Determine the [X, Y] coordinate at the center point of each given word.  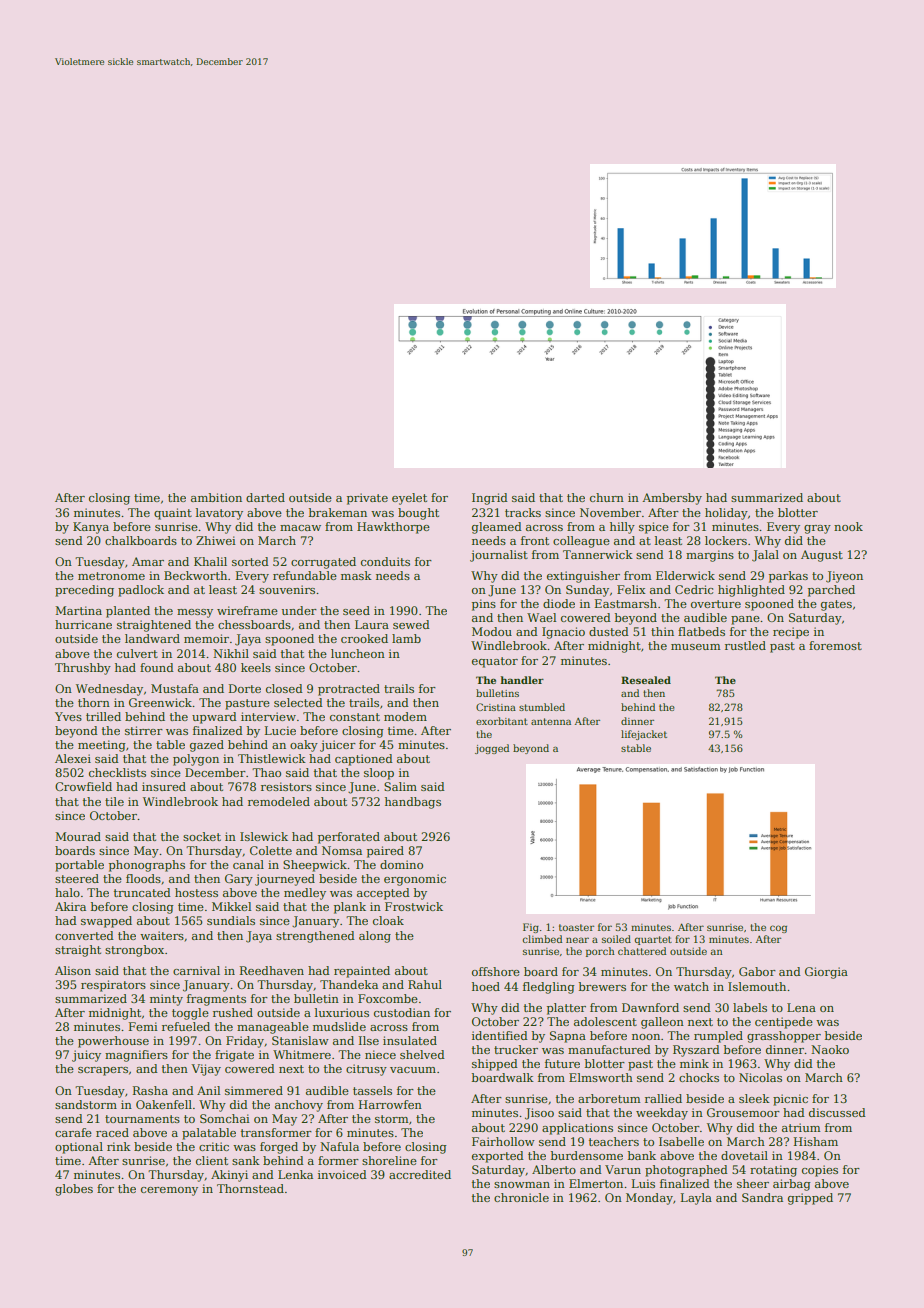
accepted [383, 894]
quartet [653, 940]
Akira [70, 906]
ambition [216, 497]
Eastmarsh [626, 603]
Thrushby [83, 669]
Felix [631, 589]
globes [74, 1190]
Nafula [339, 1146]
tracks [523, 512]
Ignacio [563, 633]
